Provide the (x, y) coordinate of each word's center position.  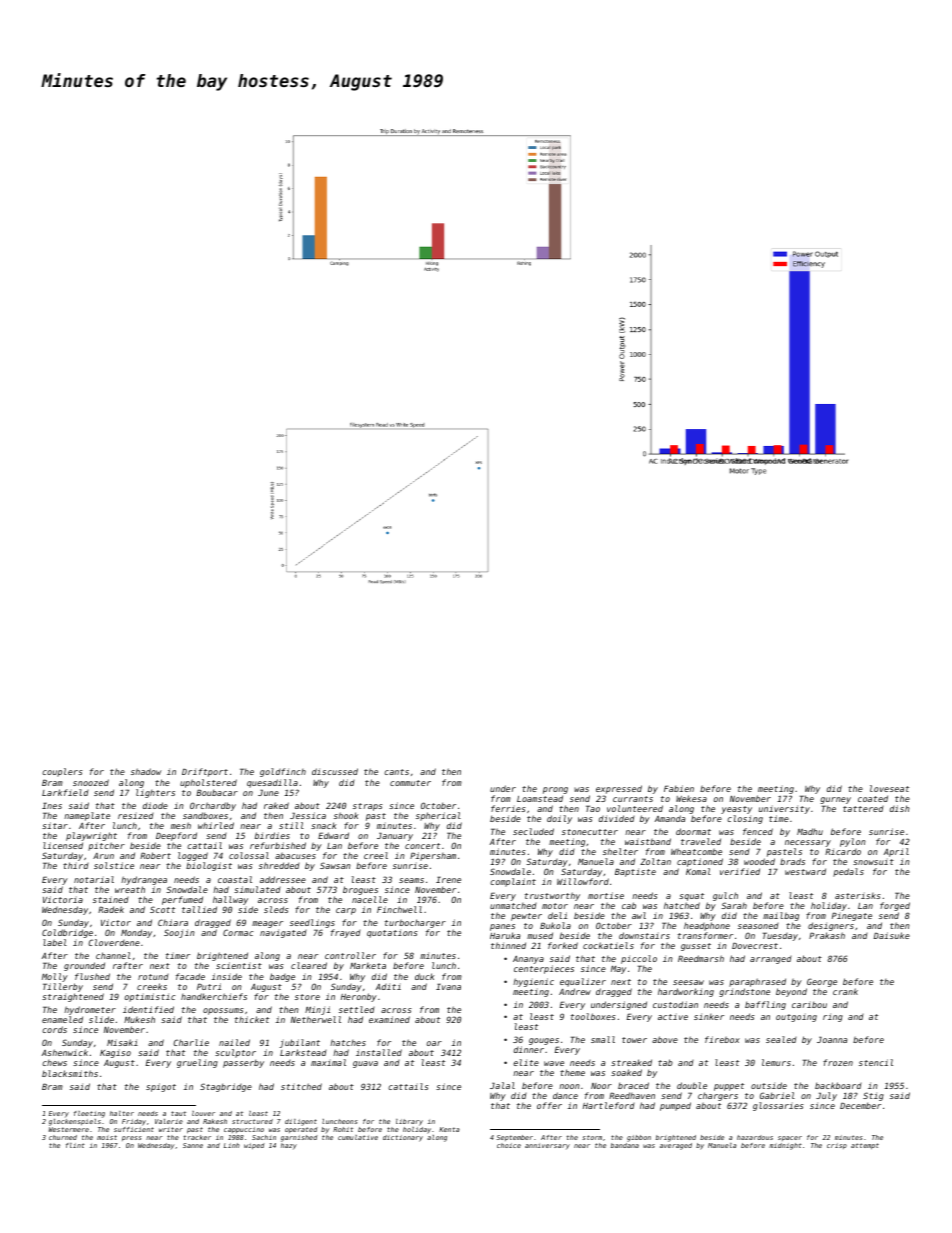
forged (895, 906)
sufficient (134, 1129)
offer (549, 1105)
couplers (62, 772)
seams (411, 880)
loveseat (889, 788)
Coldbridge (67, 933)
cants (396, 772)
